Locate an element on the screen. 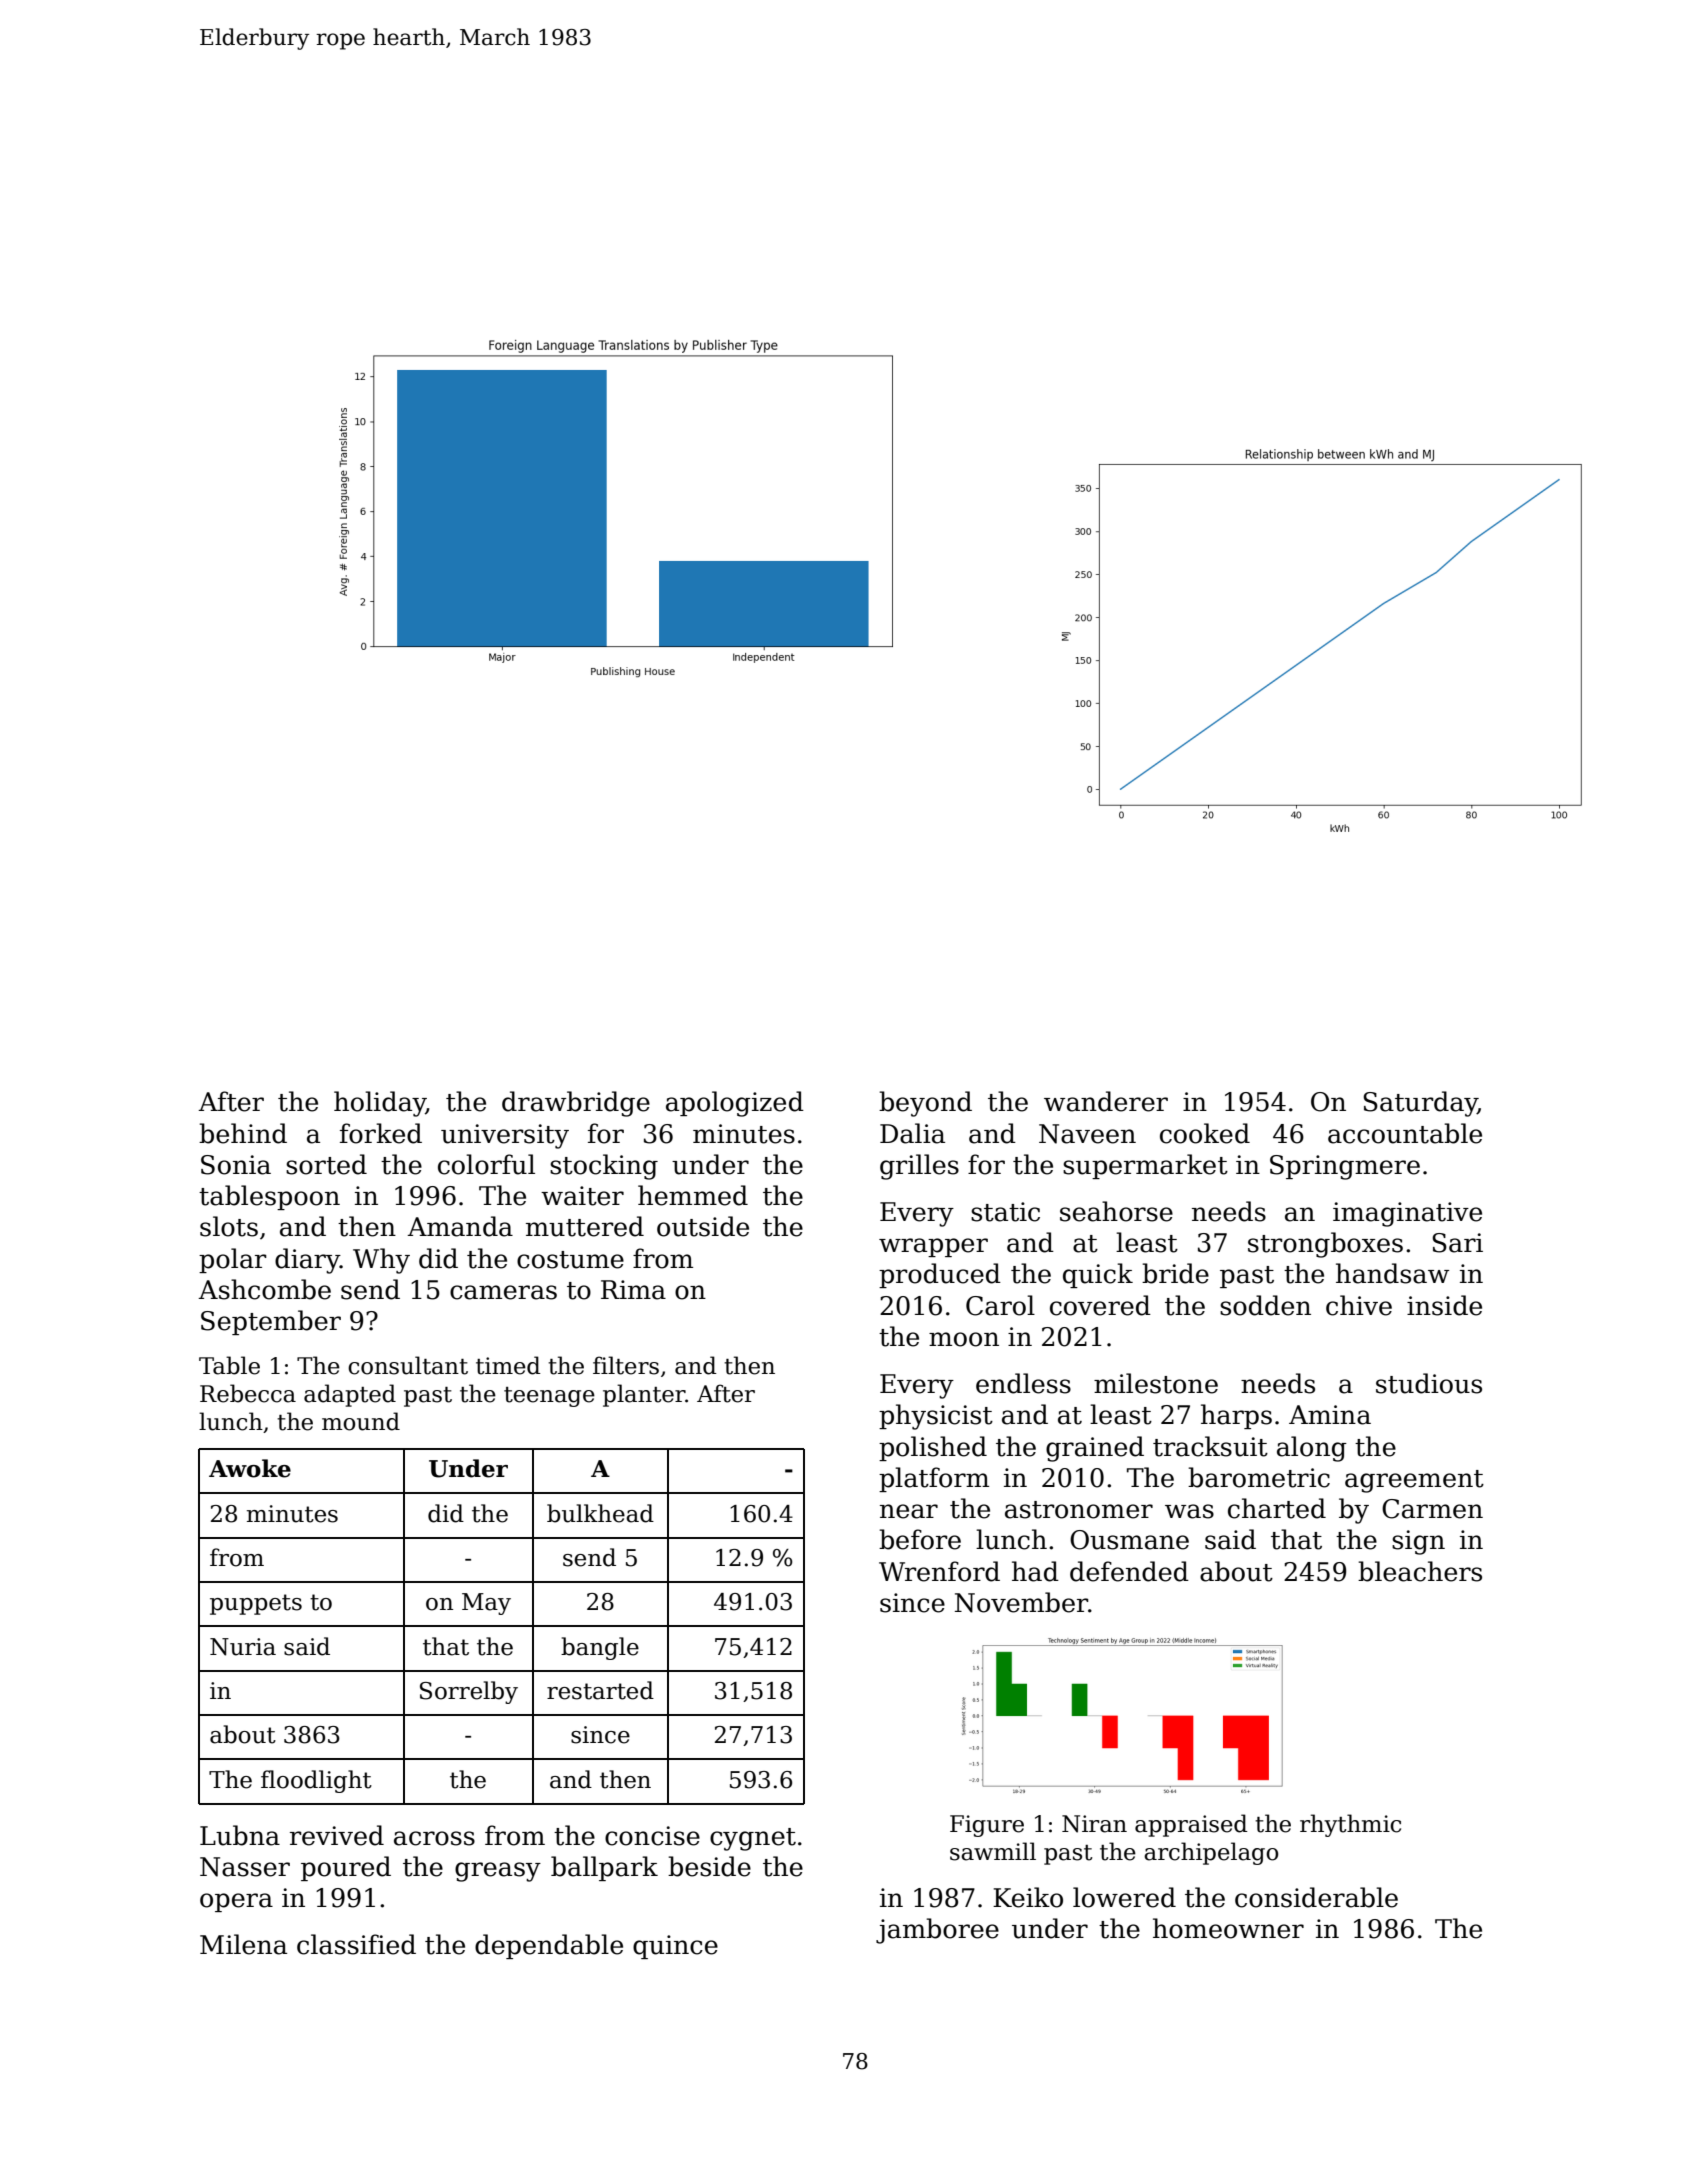 This screenshot has width=1683, height=2178. opera is located at coordinates (236, 1902).
